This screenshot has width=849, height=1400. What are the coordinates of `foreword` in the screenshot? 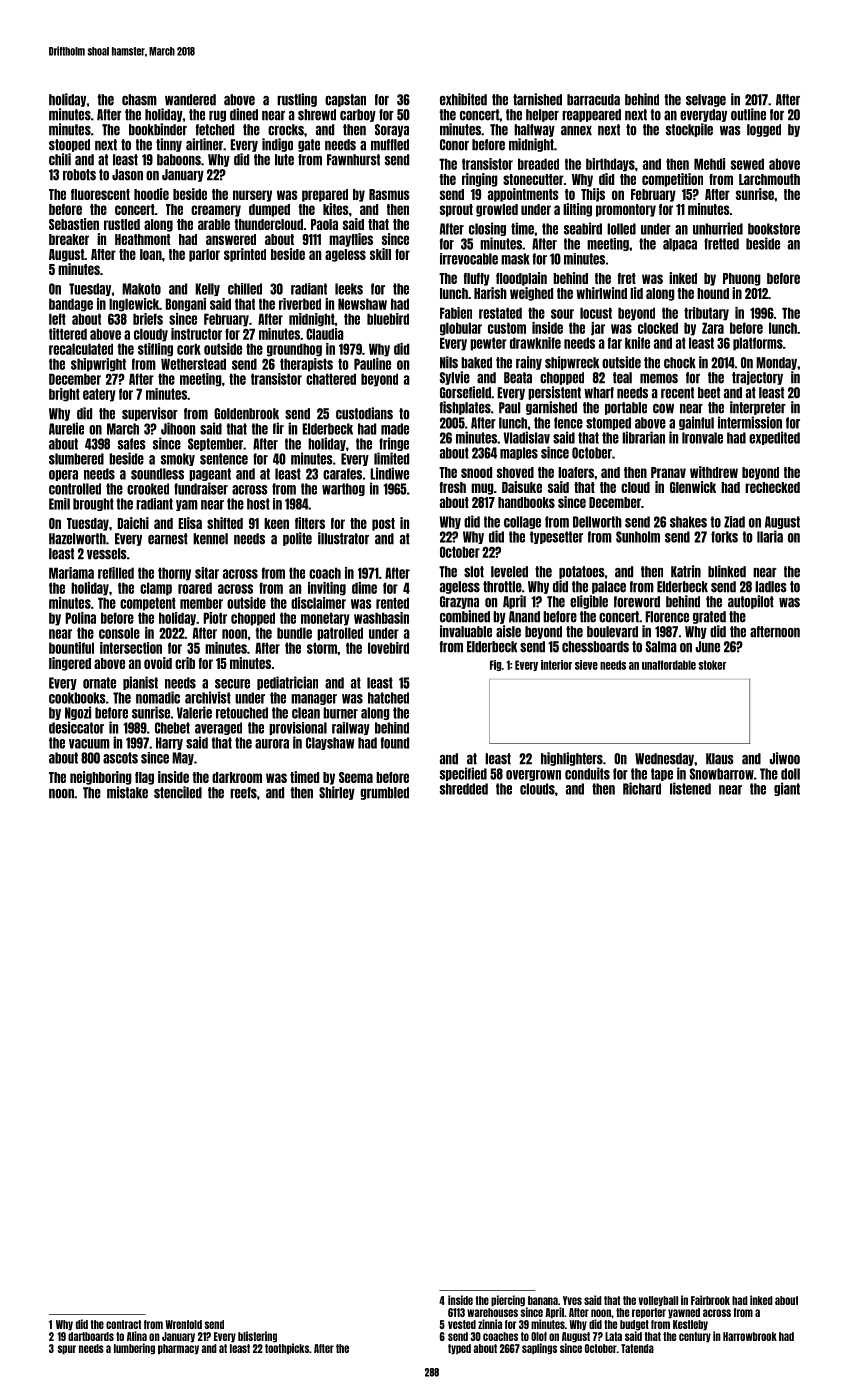 It's located at (637, 602).
